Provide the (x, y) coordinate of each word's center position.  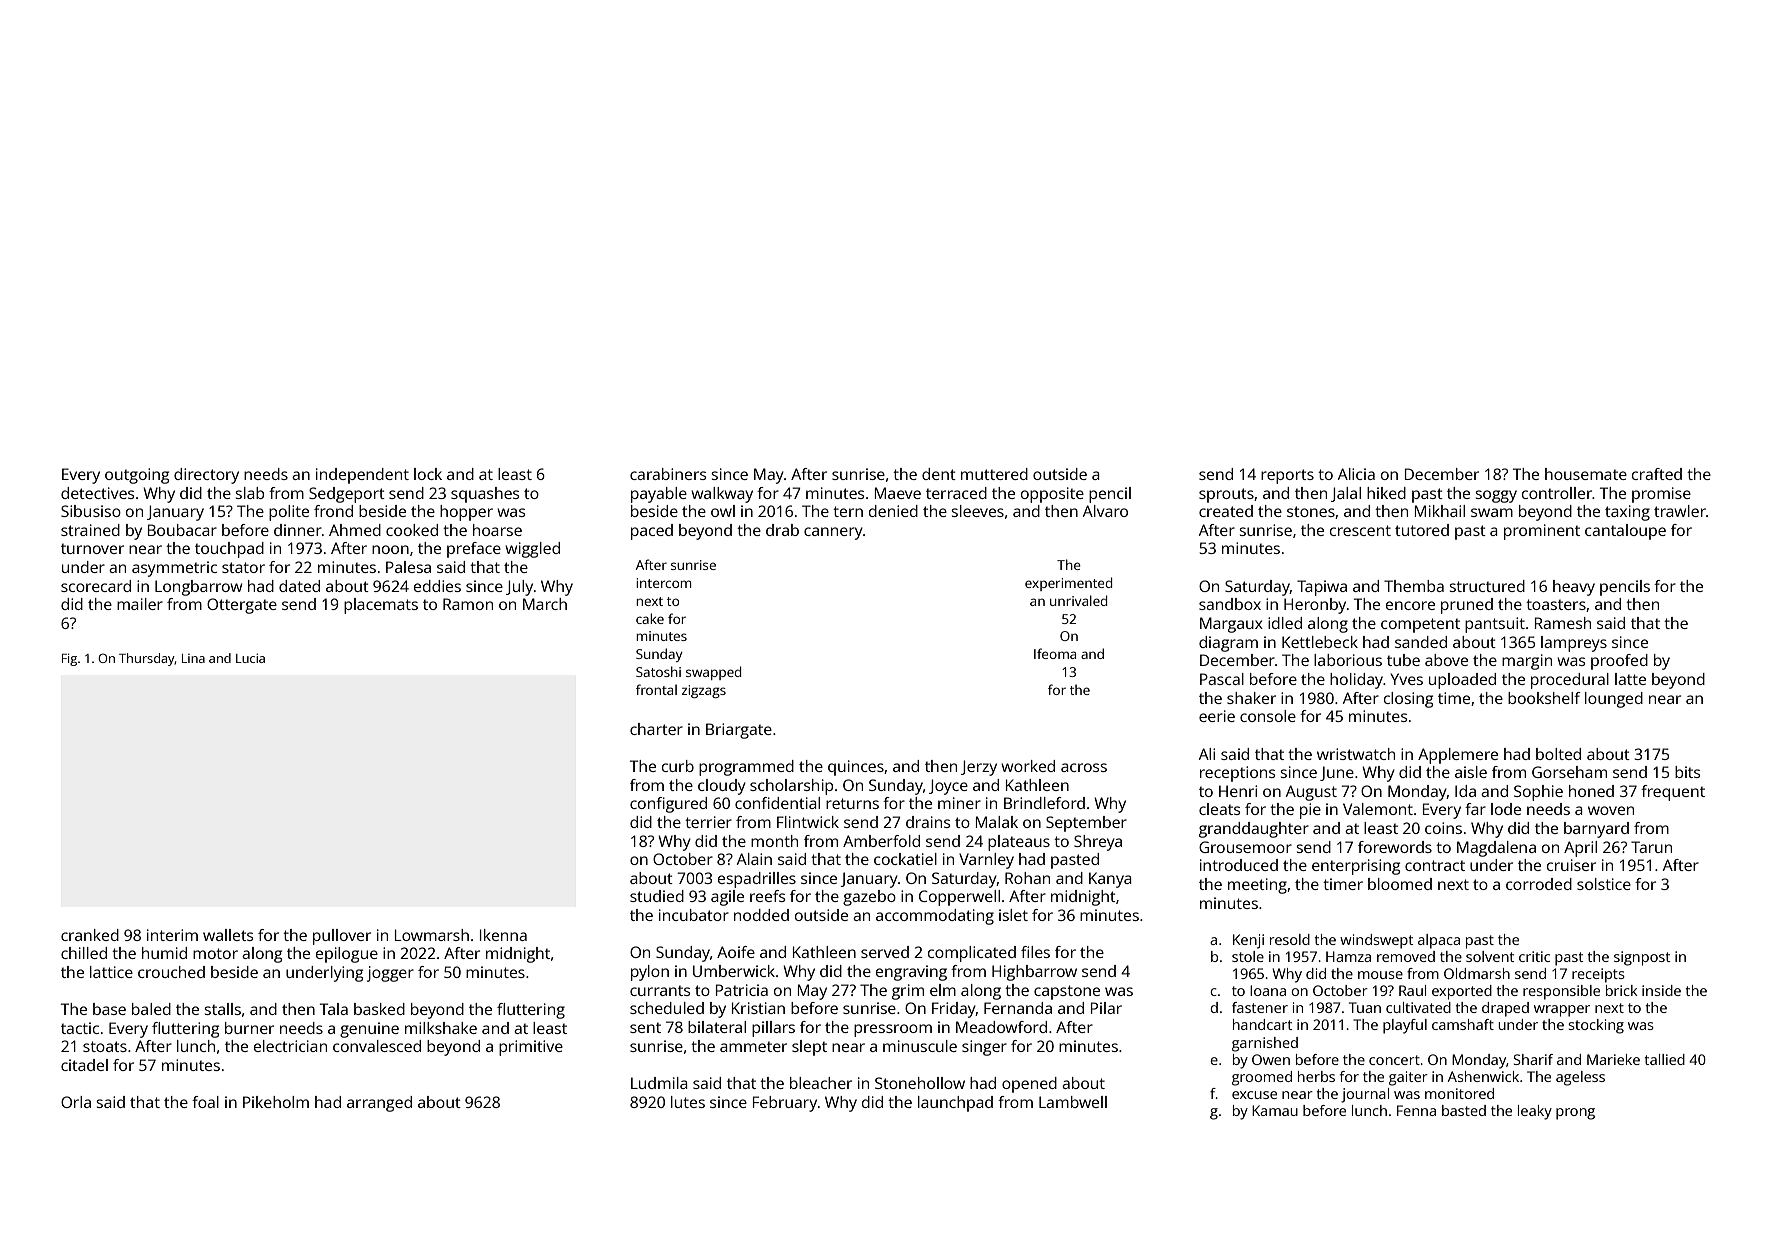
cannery (833, 533)
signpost (1642, 958)
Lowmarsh (432, 935)
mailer (140, 604)
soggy (1496, 496)
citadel (84, 1065)
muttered (994, 474)
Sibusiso (91, 511)
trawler (1680, 511)
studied (657, 896)
